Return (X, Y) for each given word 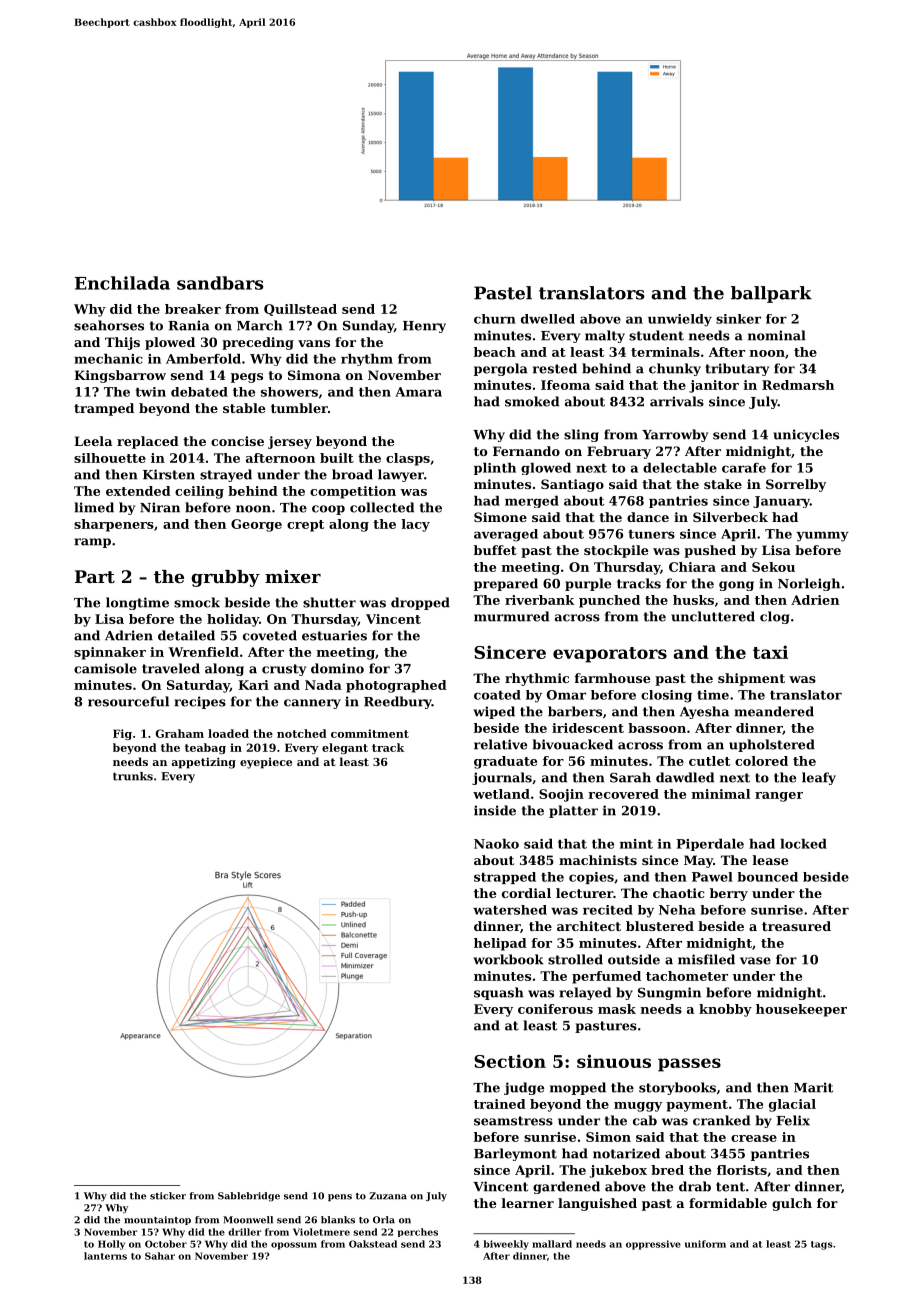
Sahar (160, 1256)
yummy (822, 536)
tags (822, 1245)
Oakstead (373, 1244)
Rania (189, 325)
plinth (495, 469)
